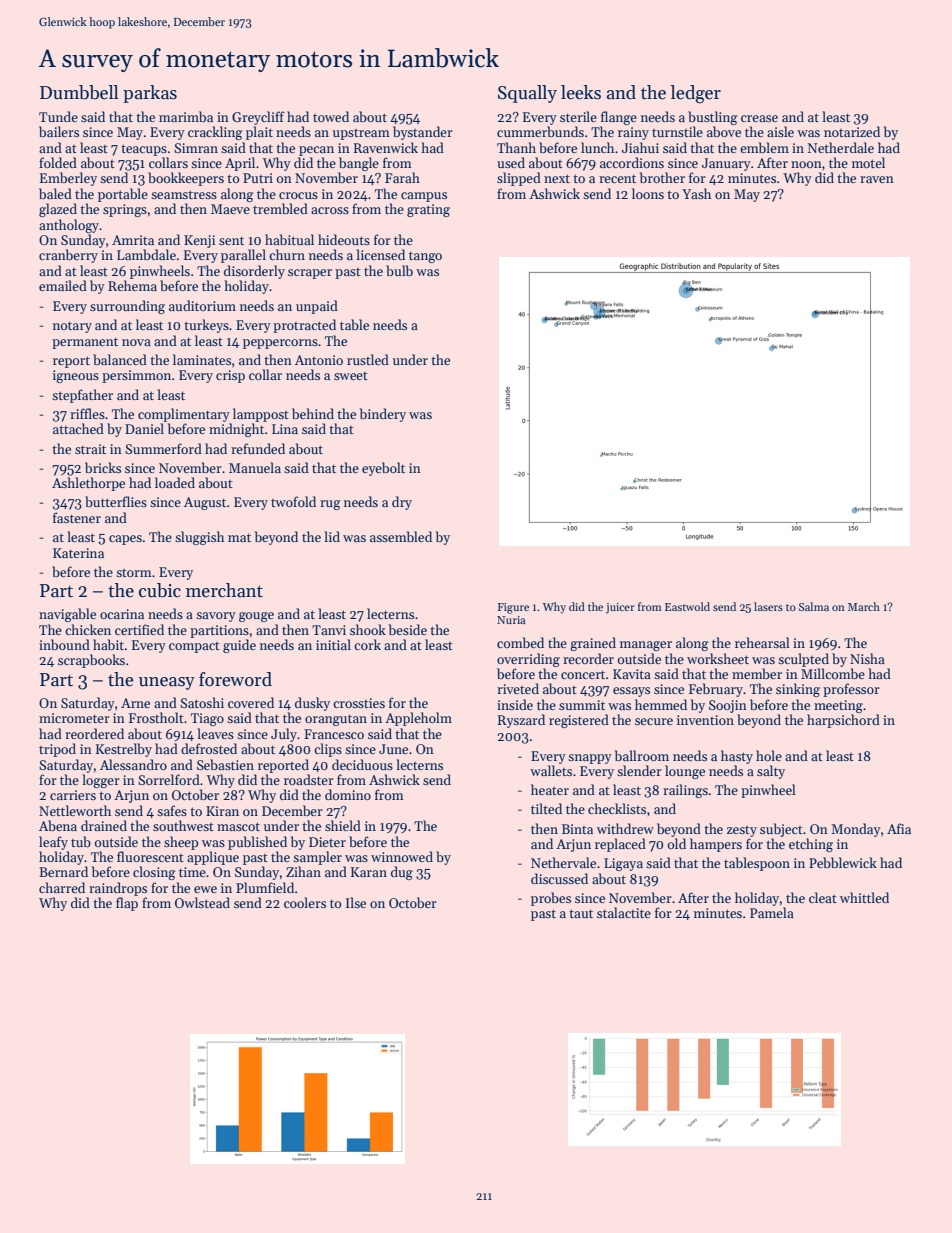 The height and width of the screenshot is (1233, 952). What do you see at coordinates (424, 197) in the screenshot?
I see `campus` at bounding box center [424, 197].
